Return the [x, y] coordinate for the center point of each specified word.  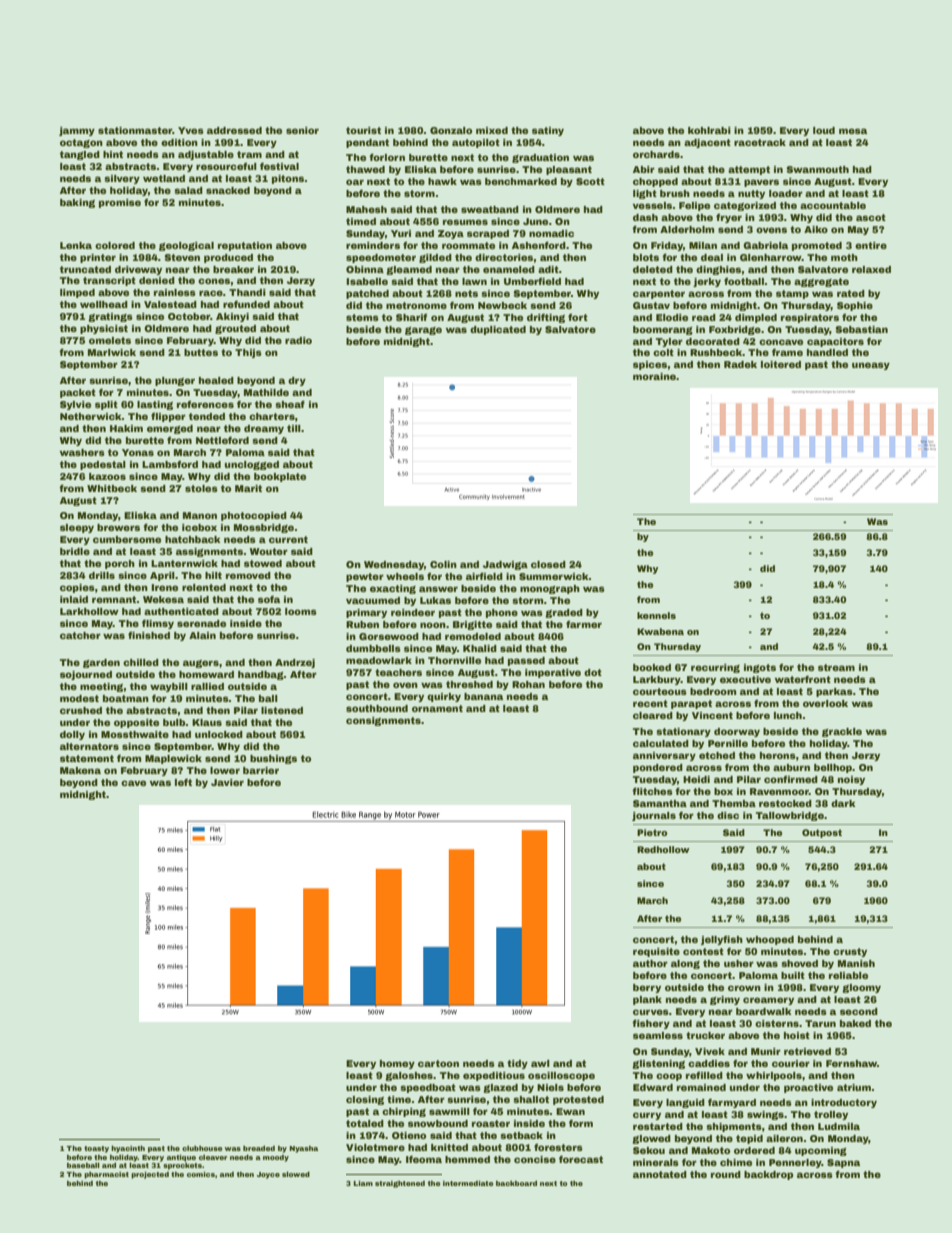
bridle [75, 551]
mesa [853, 131]
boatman [126, 698]
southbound [377, 708]
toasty [96, 1149]
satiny [548, 131]
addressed [234, 130]
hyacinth [128, 1149]
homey [397, 1064]
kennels [656, 615]
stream [836, 667]
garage [423, 331]
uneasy [871, 366]
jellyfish [722, 940]
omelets [110, 340]
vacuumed [373, 600]
